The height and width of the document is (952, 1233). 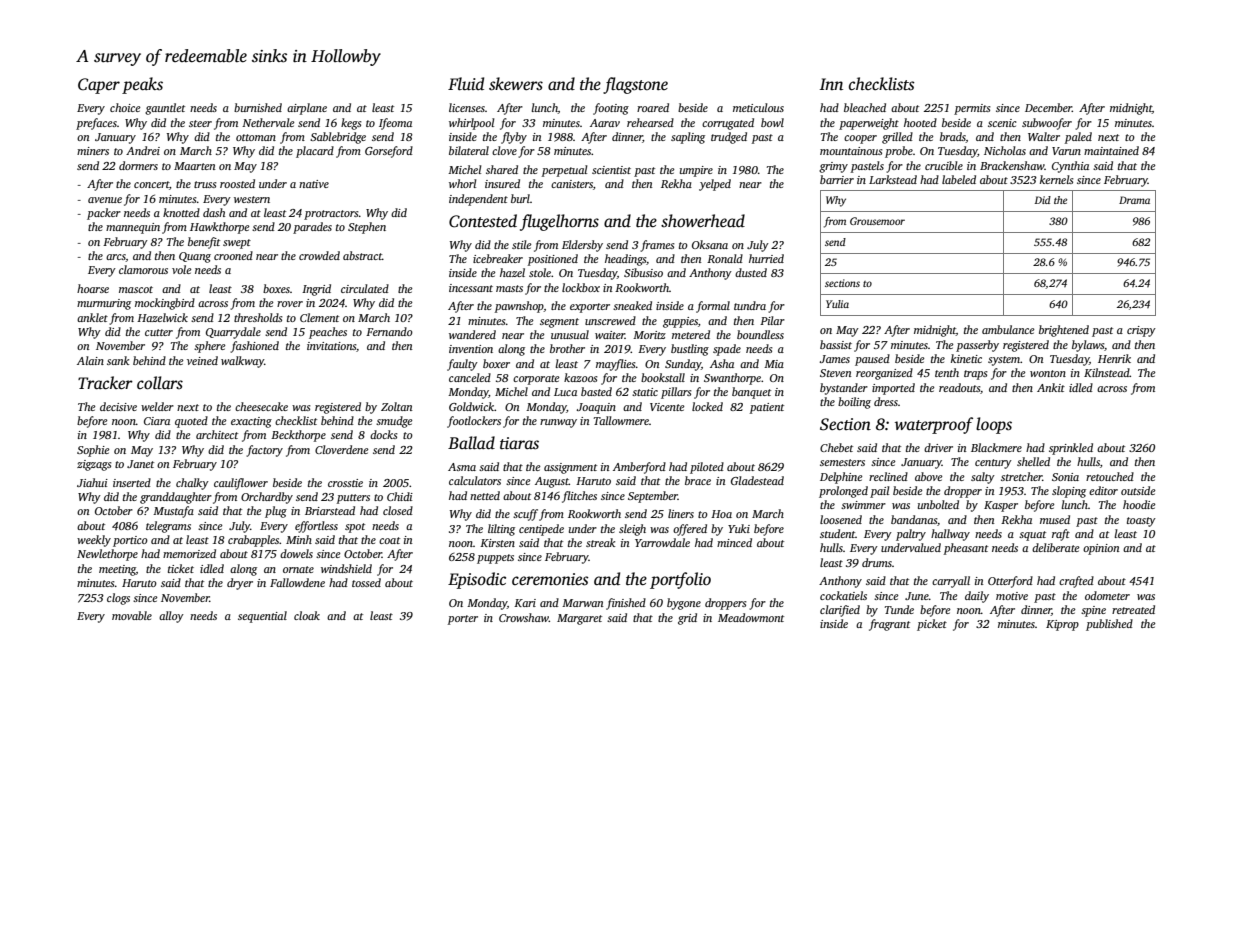 I want to click on crispy, so click(x=1141, y=331).
